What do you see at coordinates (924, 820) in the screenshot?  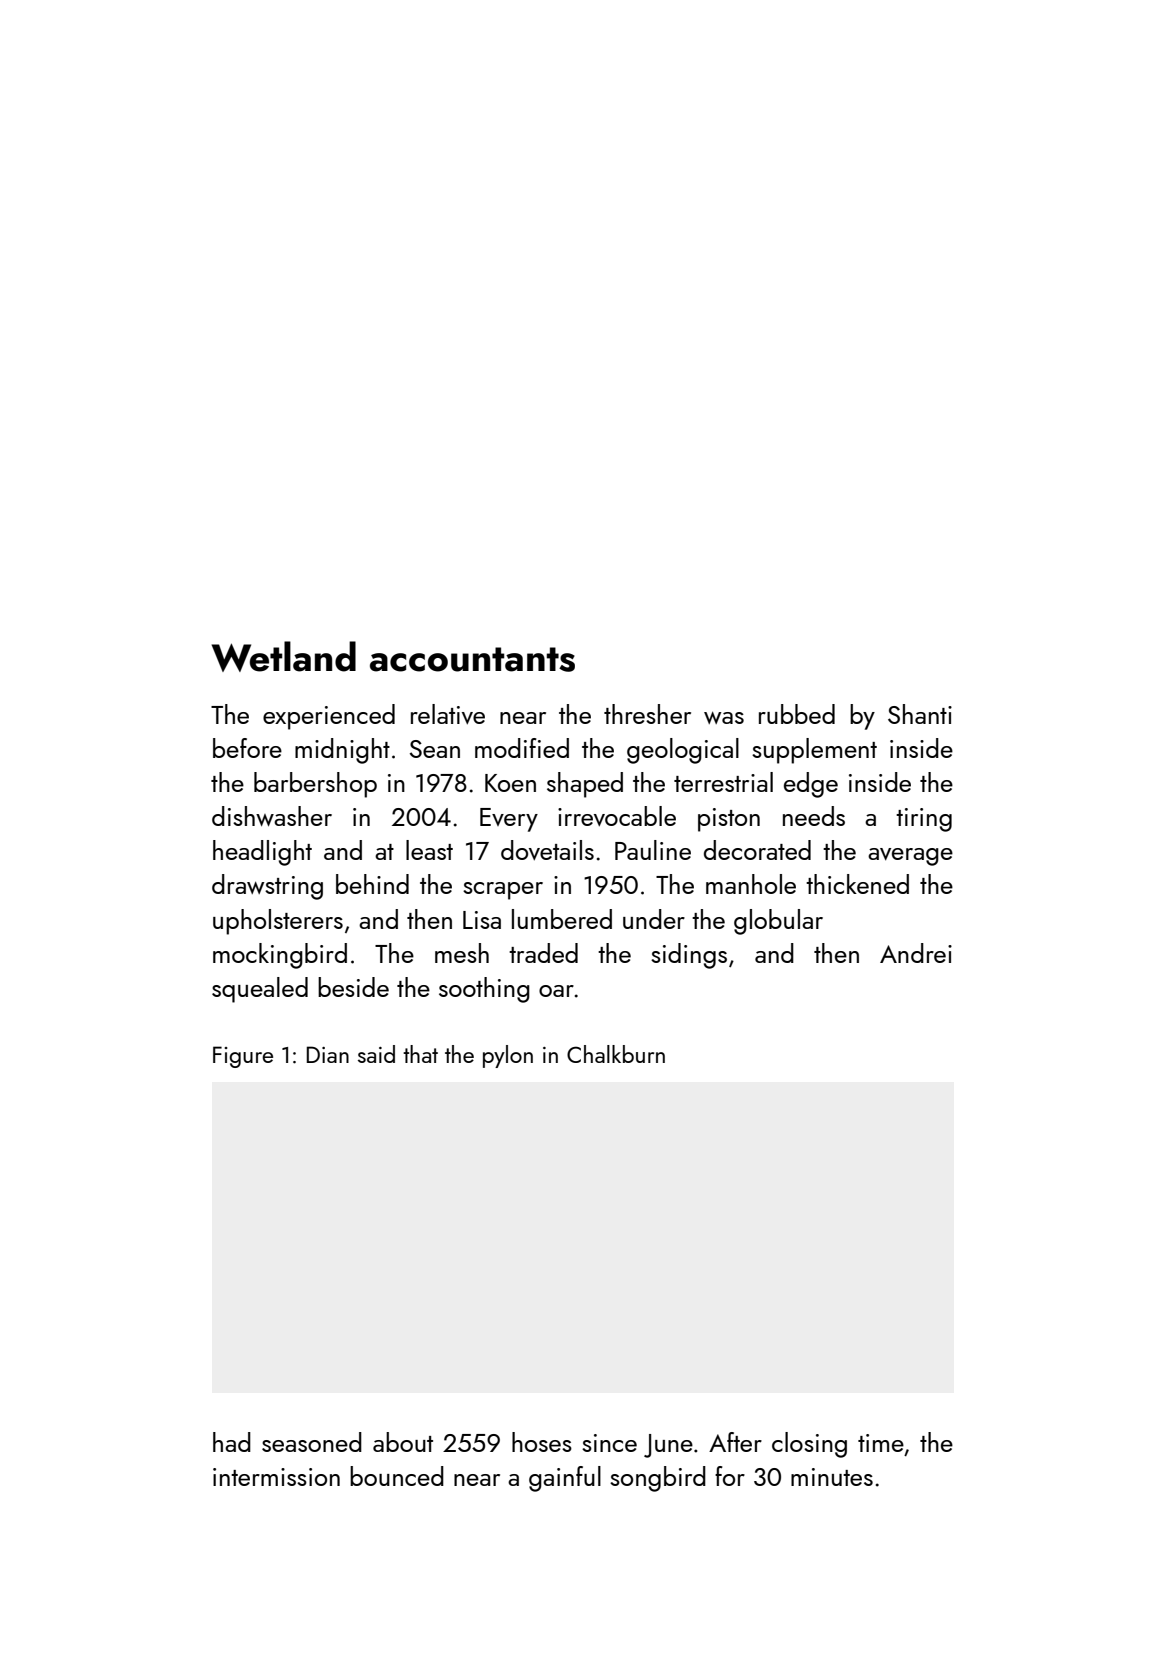 I see `tiring` at bounding box center [924, 820].
